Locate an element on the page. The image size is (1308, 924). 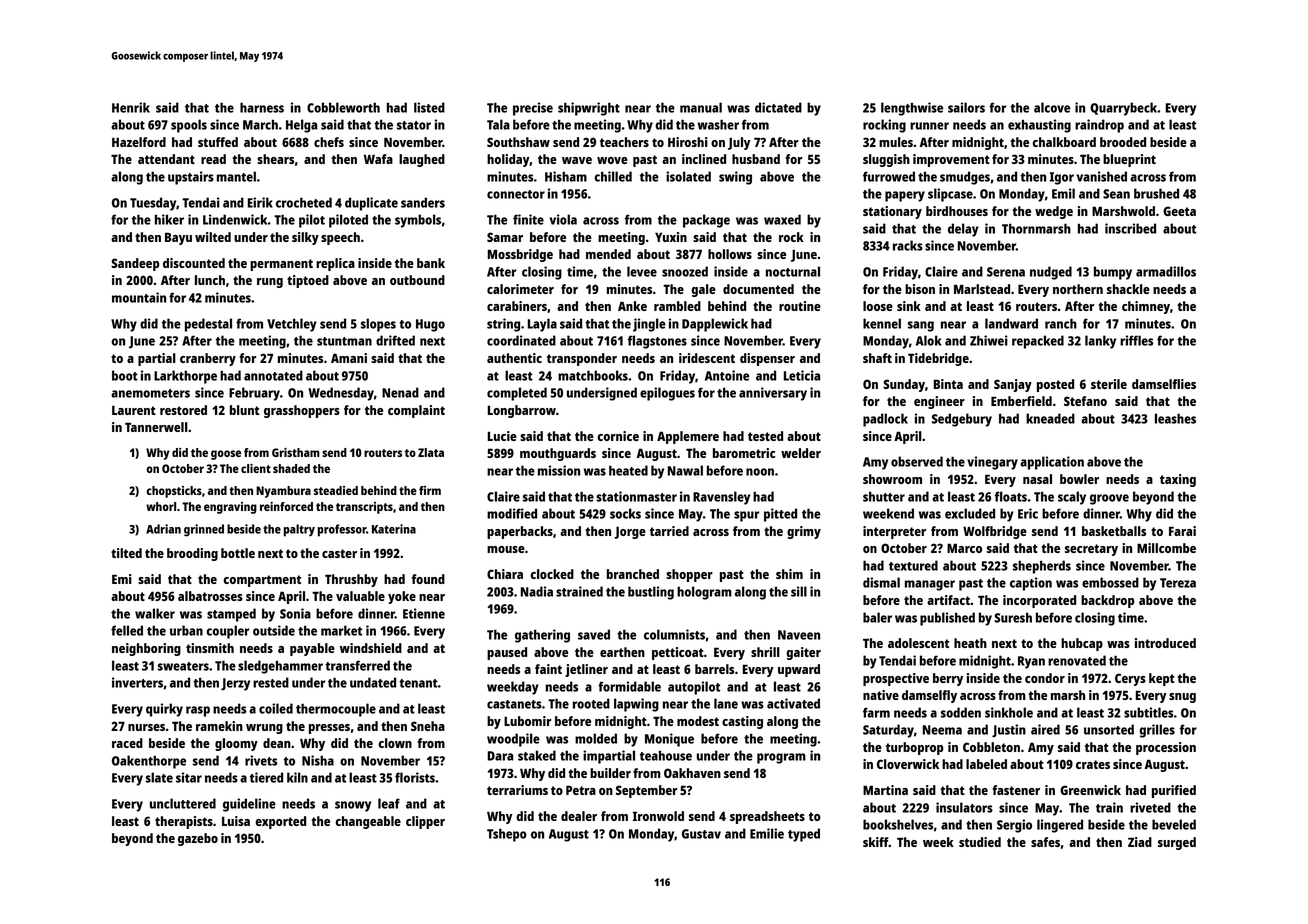
delay is located at coordinates (963, 230).
